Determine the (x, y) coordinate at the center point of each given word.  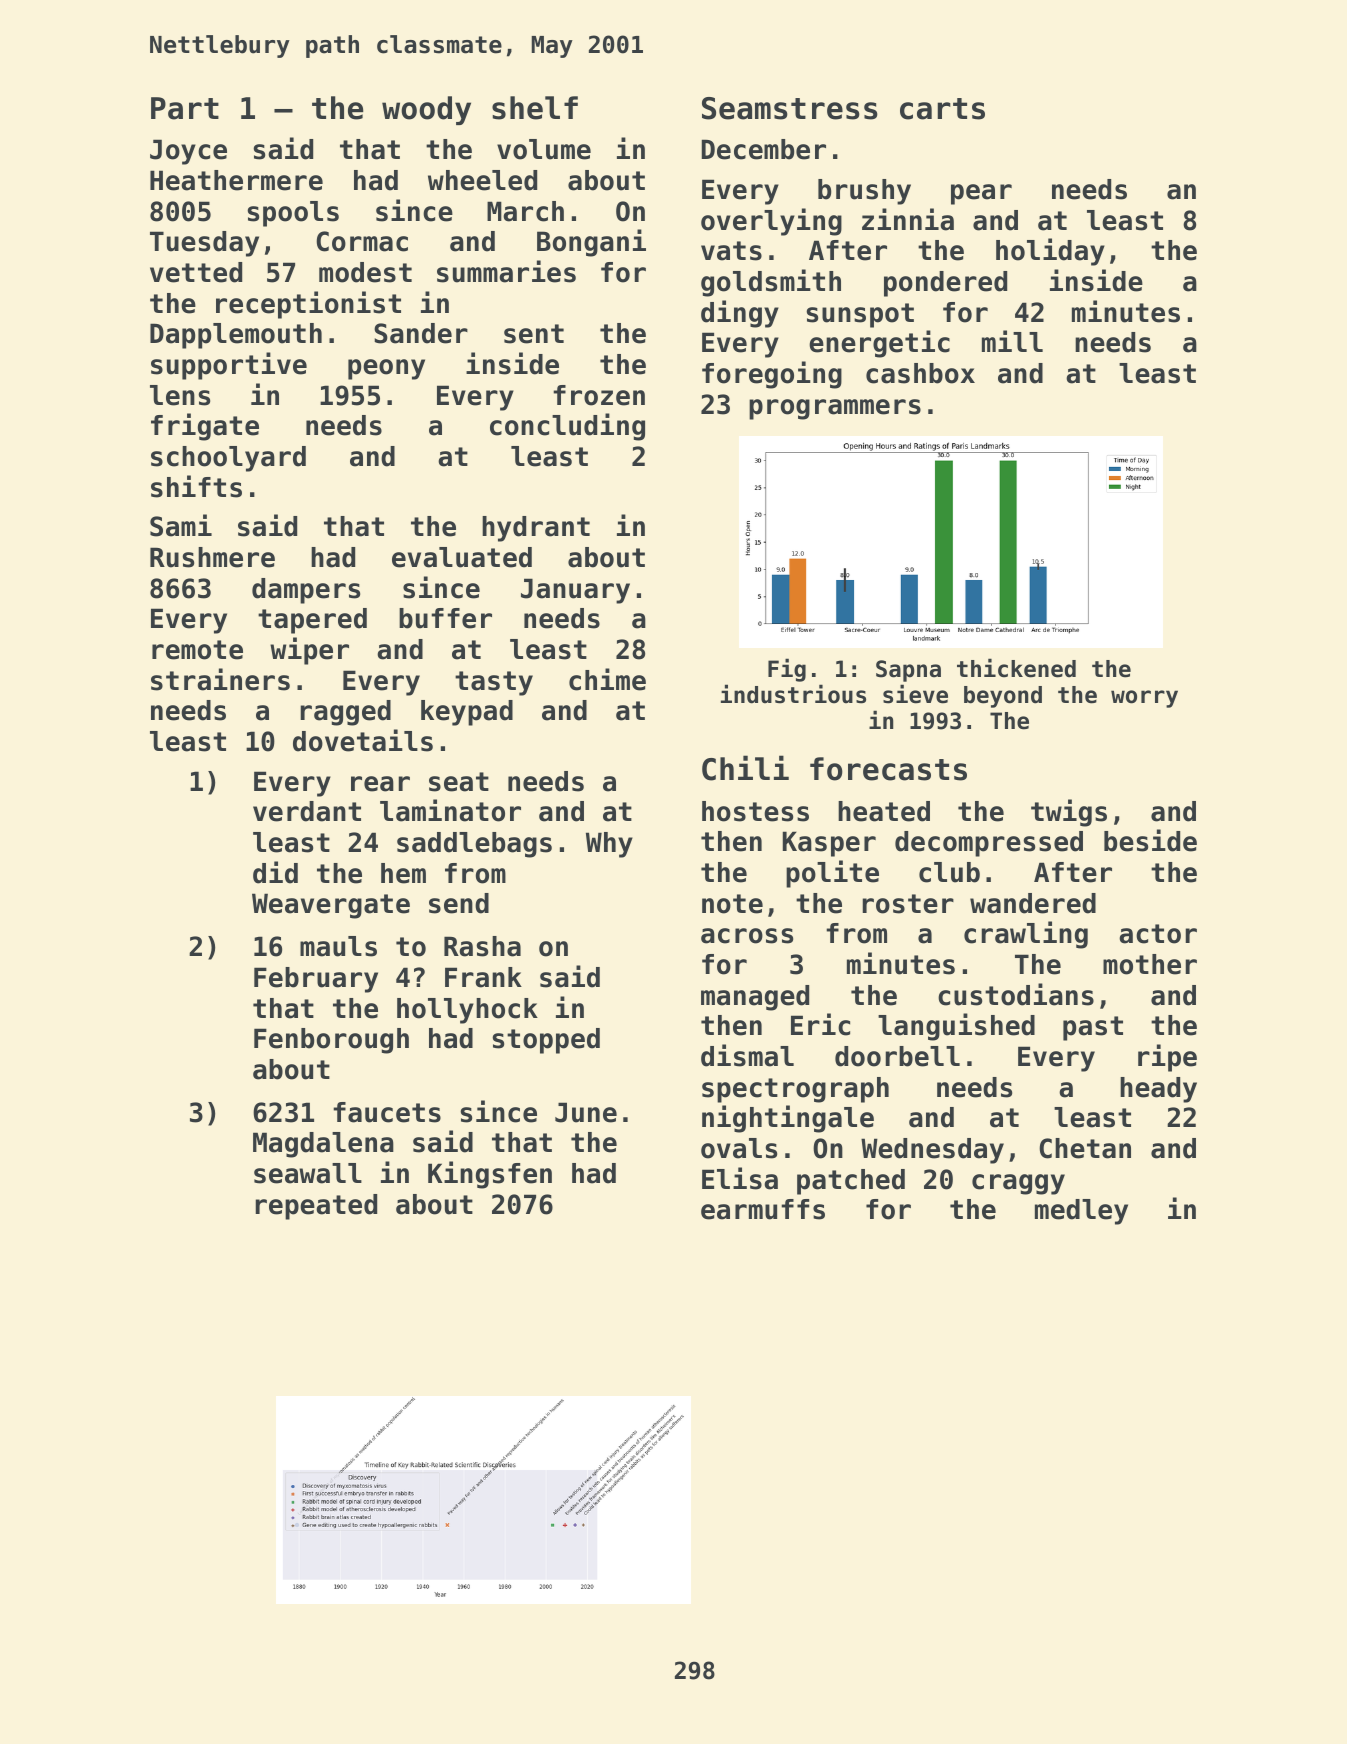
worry (1144, 699)
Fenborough (331, 1041)
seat (459, 782)
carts (942, 109)
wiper (309, 651)
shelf (535, 108)
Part (185, 108)
